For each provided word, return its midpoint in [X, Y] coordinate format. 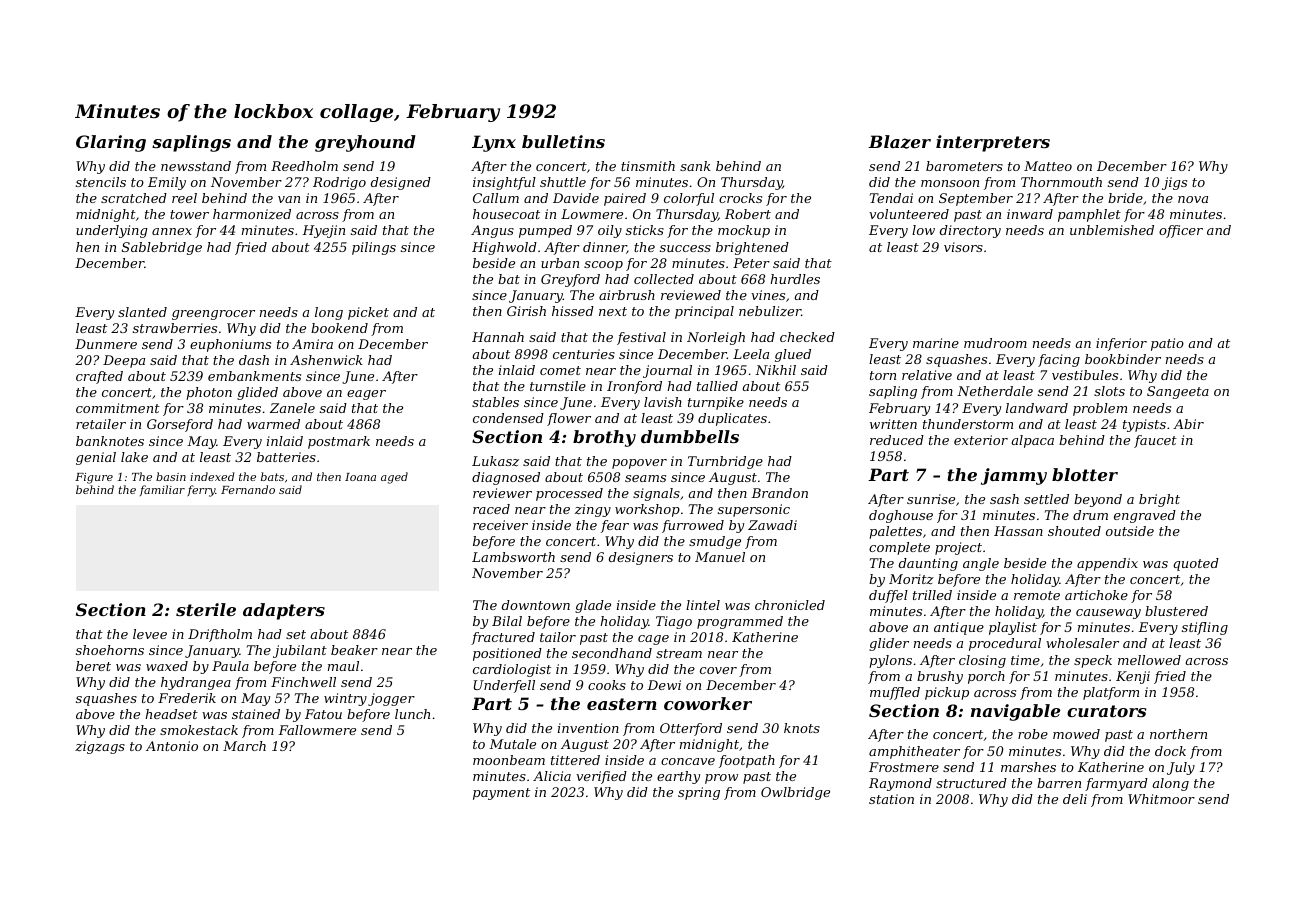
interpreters [993, 143]
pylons [890, 661]
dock [1170, 751]
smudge [715, 542]
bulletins [563, 141]
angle [981, 564]
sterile [206, 609]
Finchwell [303, 682]
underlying [112, 231]
